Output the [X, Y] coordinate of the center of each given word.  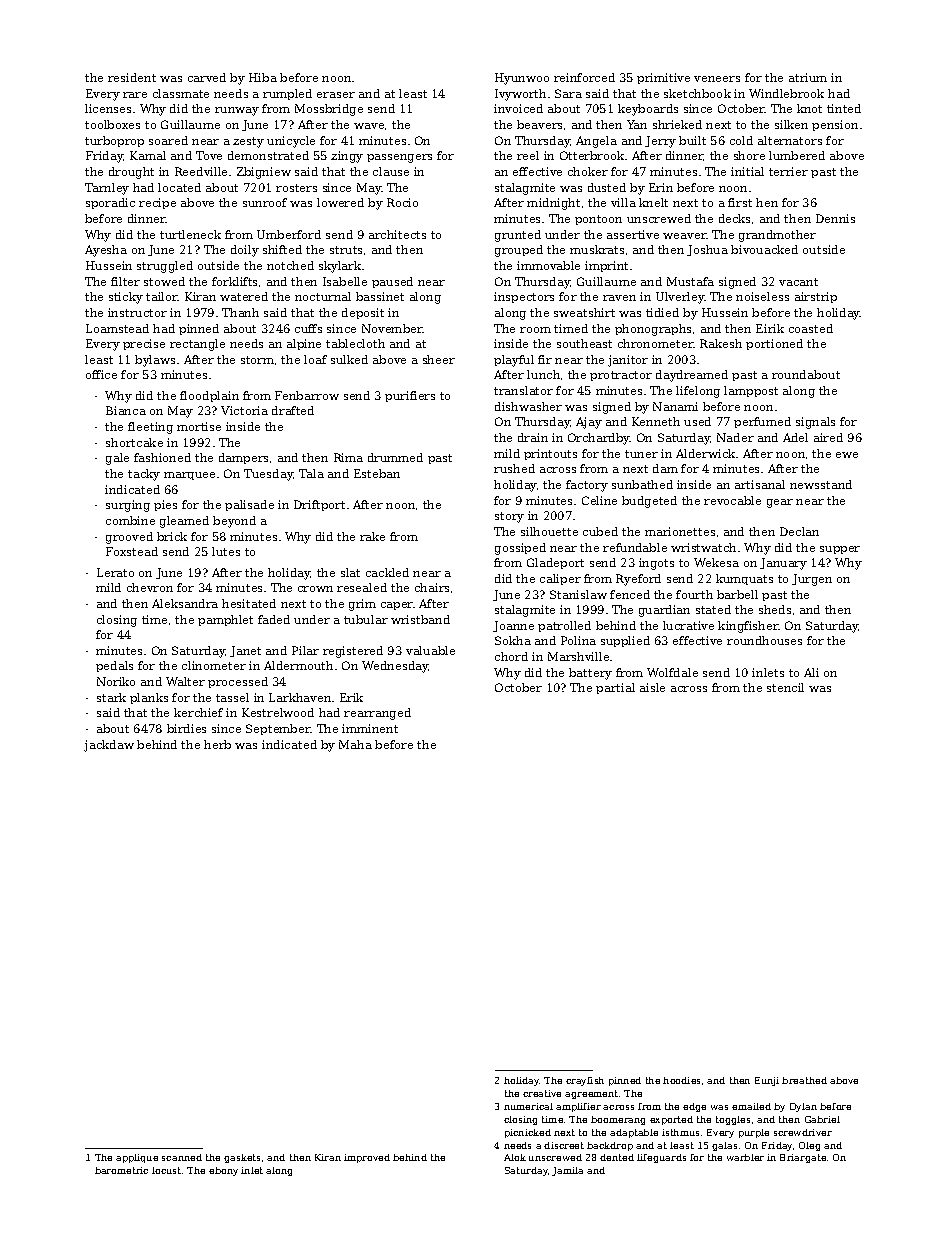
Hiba [263, 77]
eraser [336, 95]
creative [542, 1093]
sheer [439, 359]
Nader [735, 437]
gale [117, 459]
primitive [663, 78]
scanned [182, 1157]
